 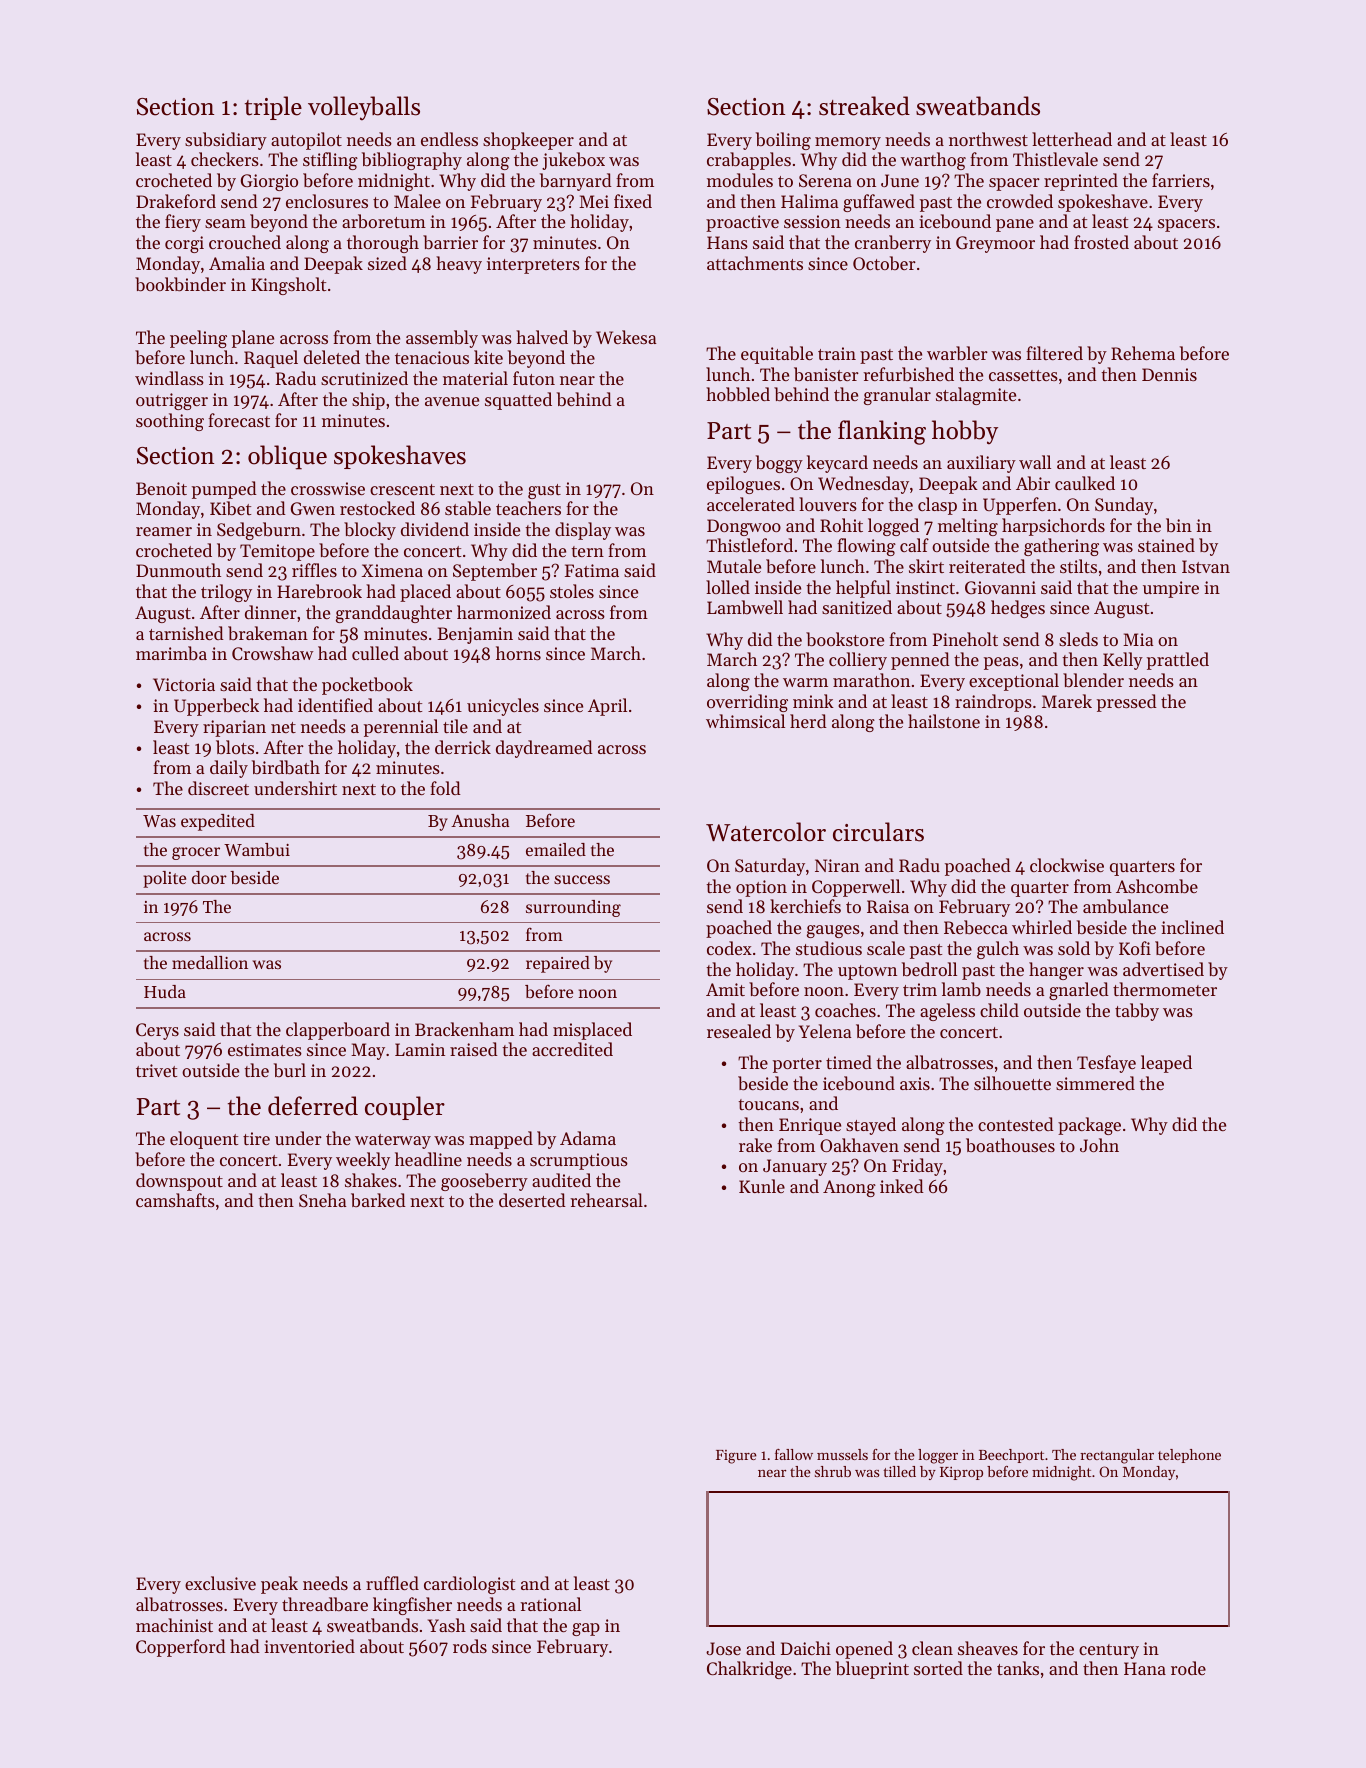 I want to click on blueprint, so click(x=872, y=1670).
